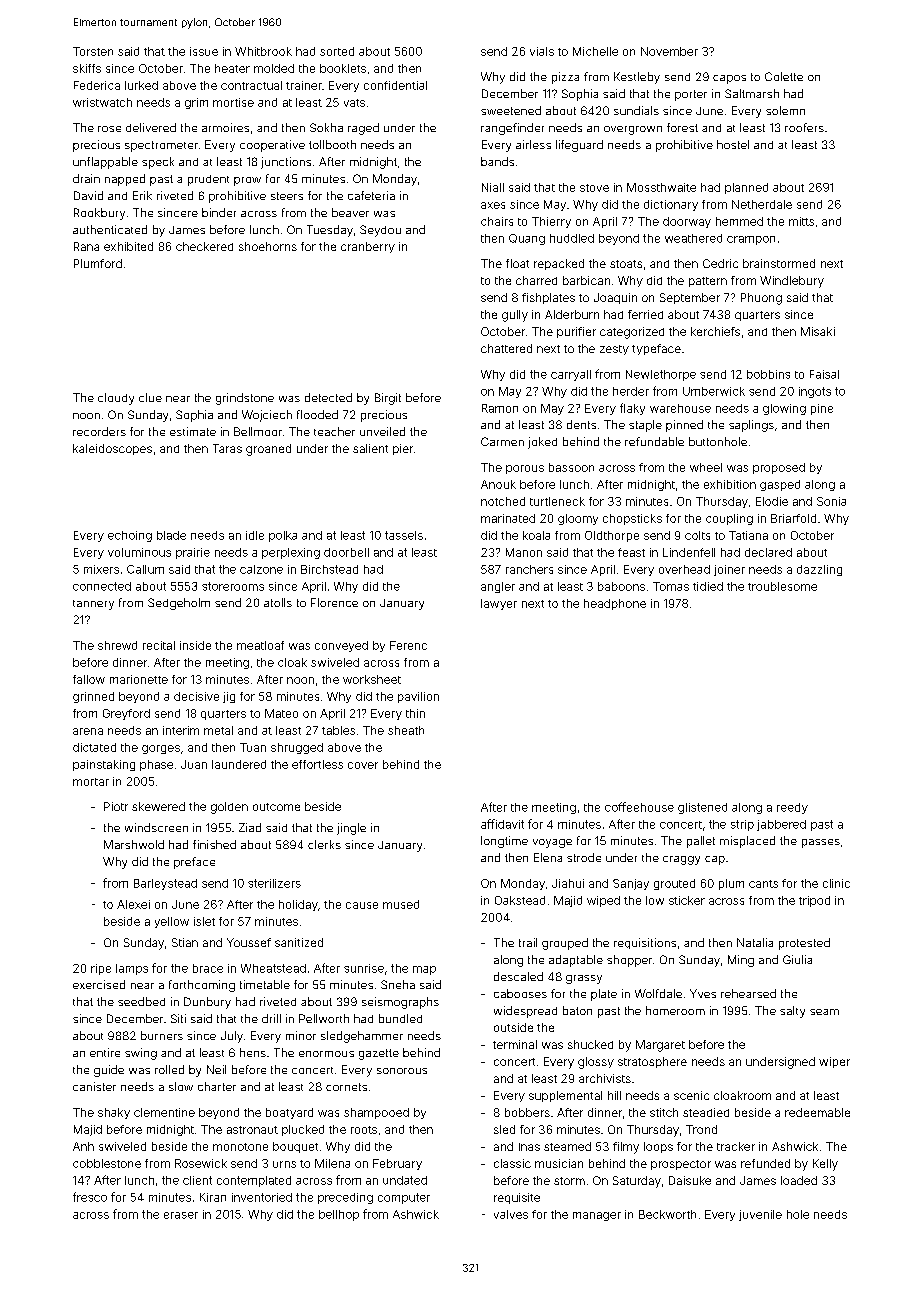  I want to click on golden, so click(229, 808).
